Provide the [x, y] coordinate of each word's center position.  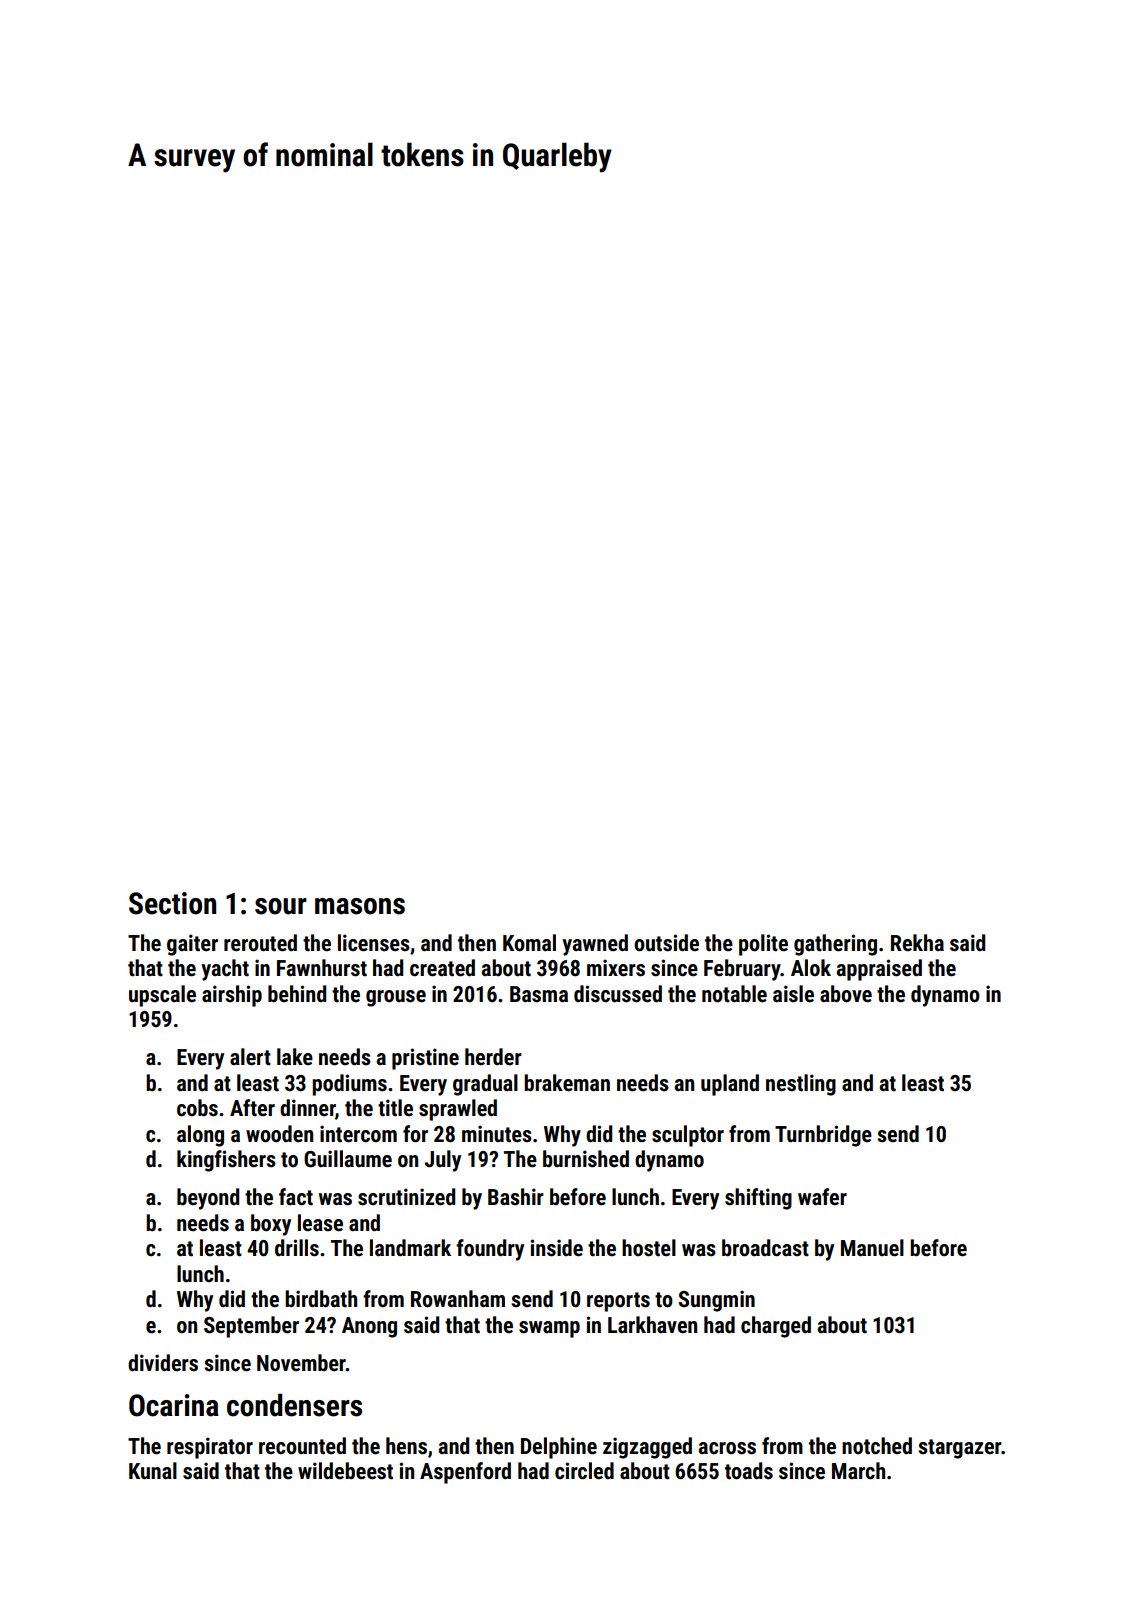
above [846, 994]
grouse [396, 998]
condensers [294, 1405]
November [301, 1363]
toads [749, 1471]
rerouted [260, 943]
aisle [793, 994]
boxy [271, 1225]
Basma [539, 994]
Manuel [872, 1248]
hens [406, 1446]
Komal [529, 943]
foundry [490, 1250]
